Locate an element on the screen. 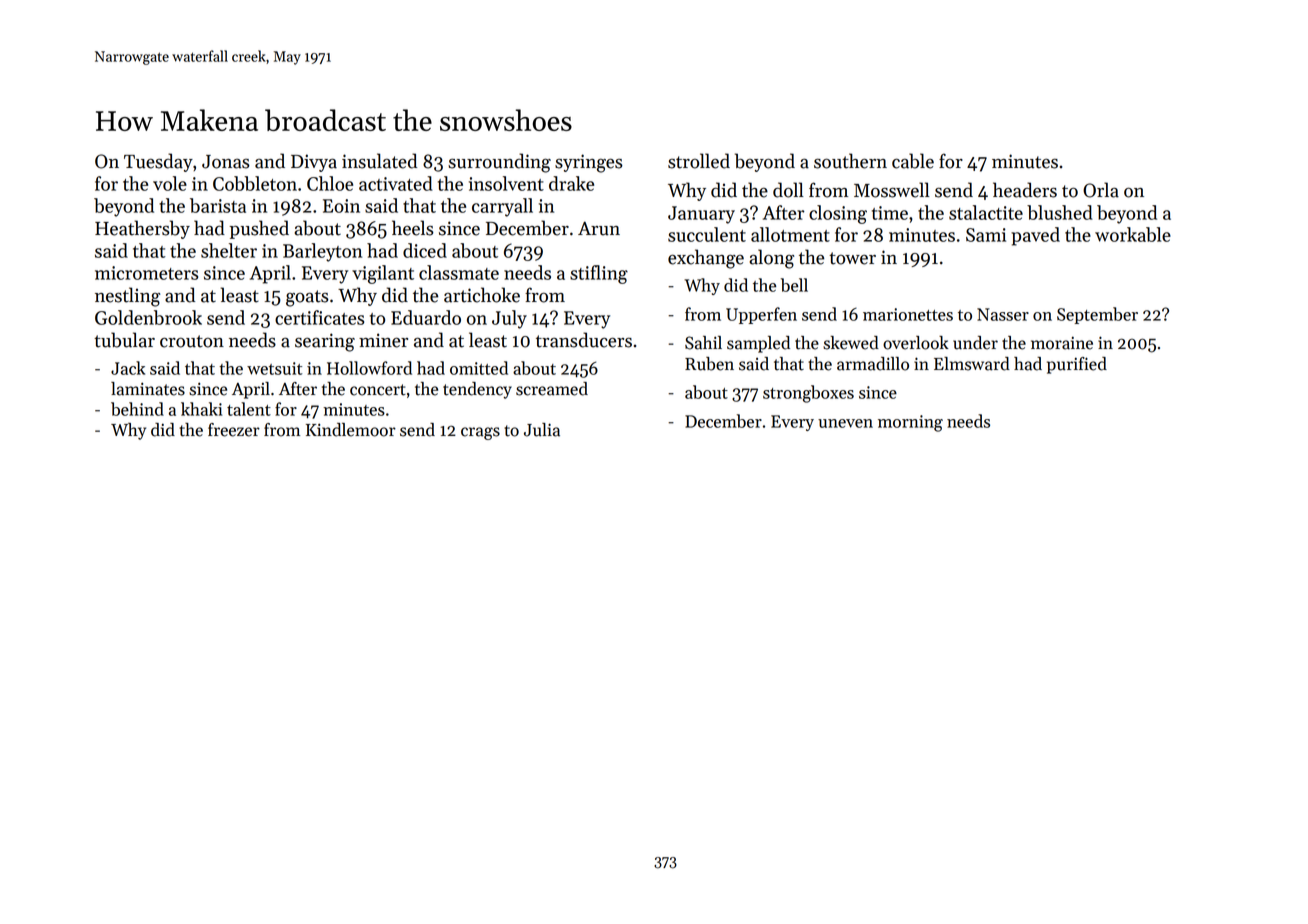  freezer is located at coordinates (234, 430).
